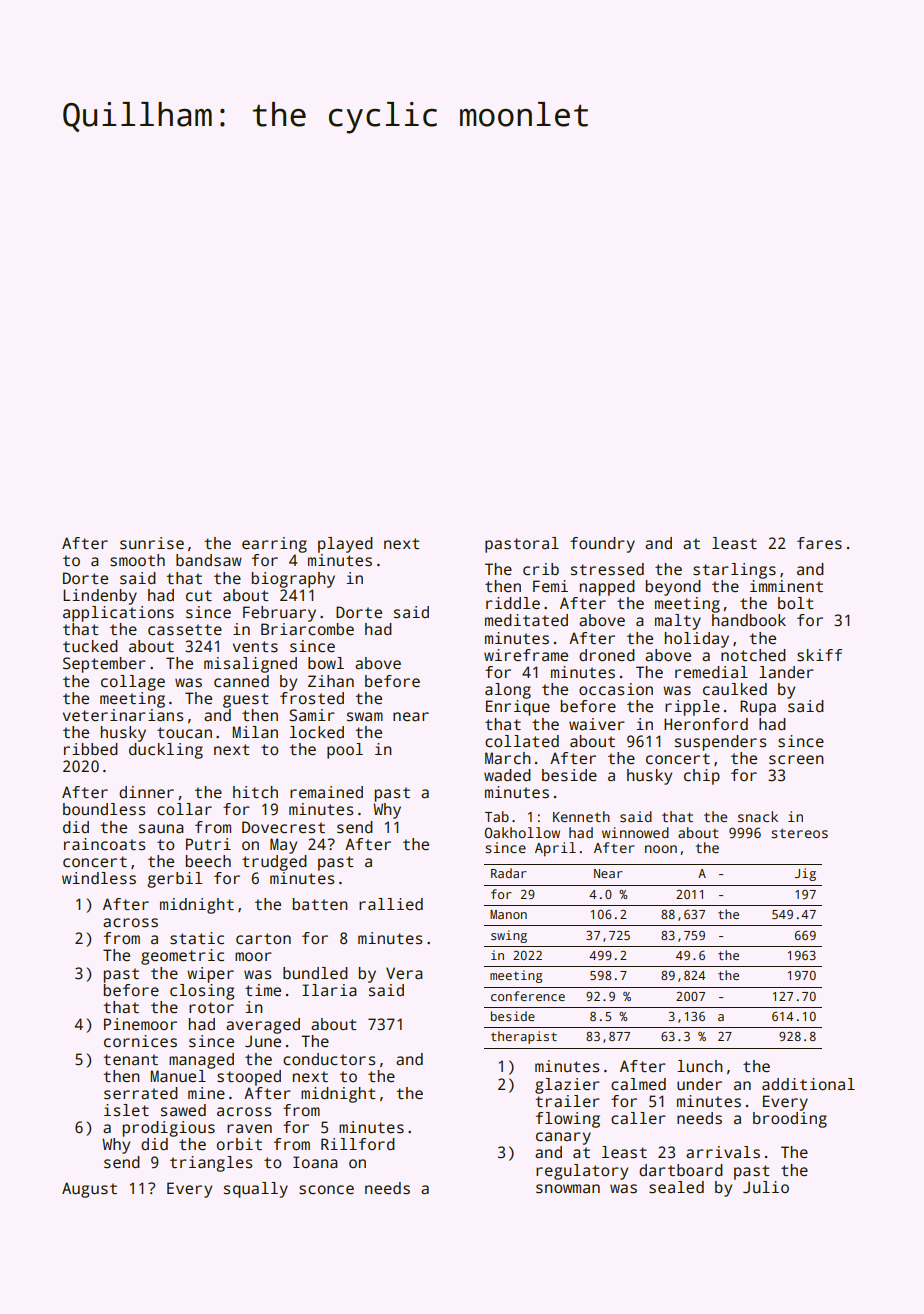 Image resolution: width=924 pixels, height=1314 pixels. What do you see at coordinates (89, 1190) in the screenshot?
I see `August` at bounding box center [89, 1190].
